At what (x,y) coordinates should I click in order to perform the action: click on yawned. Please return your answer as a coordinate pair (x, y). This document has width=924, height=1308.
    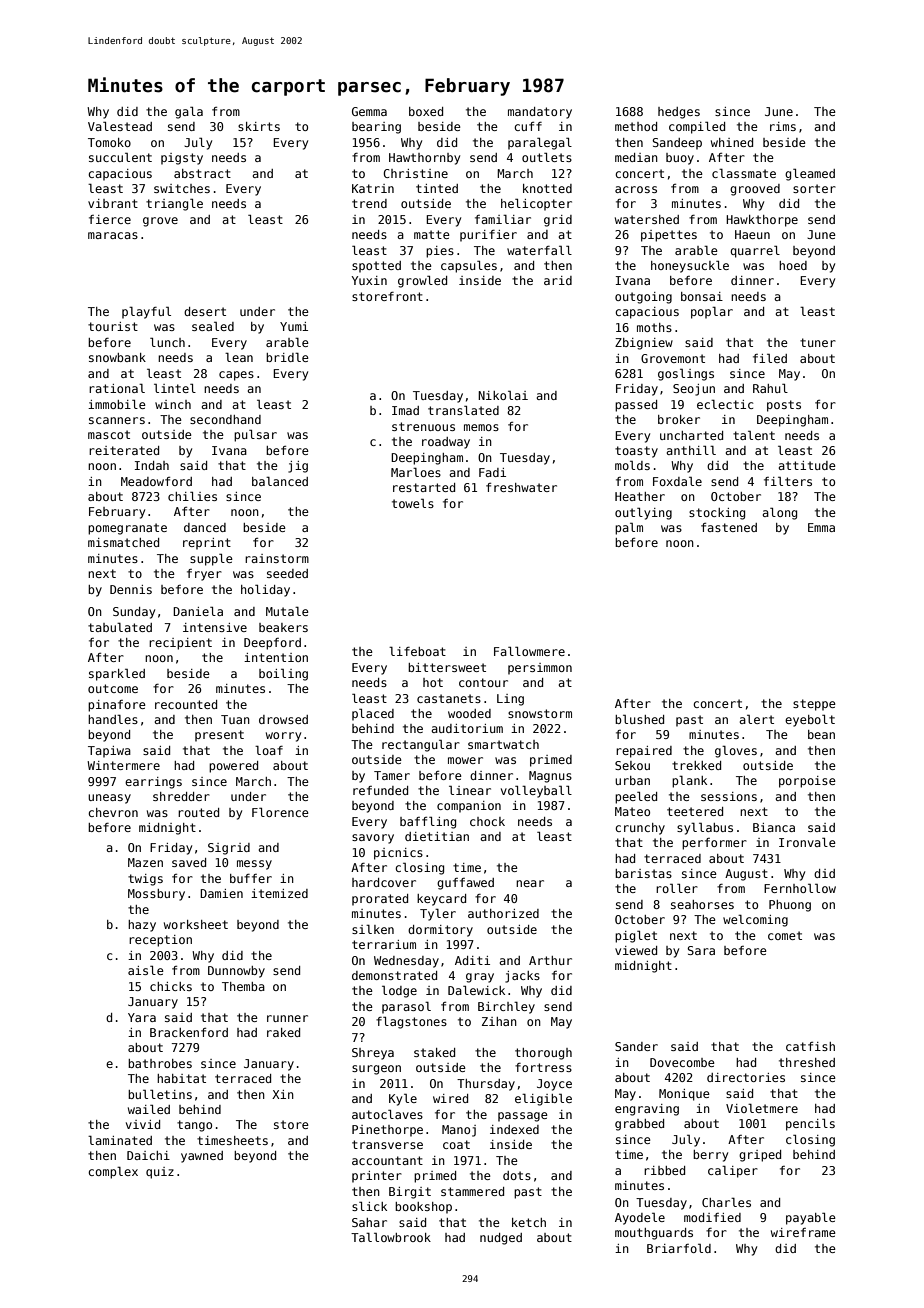
    Looking at the image, I should click on (202, 1157).
